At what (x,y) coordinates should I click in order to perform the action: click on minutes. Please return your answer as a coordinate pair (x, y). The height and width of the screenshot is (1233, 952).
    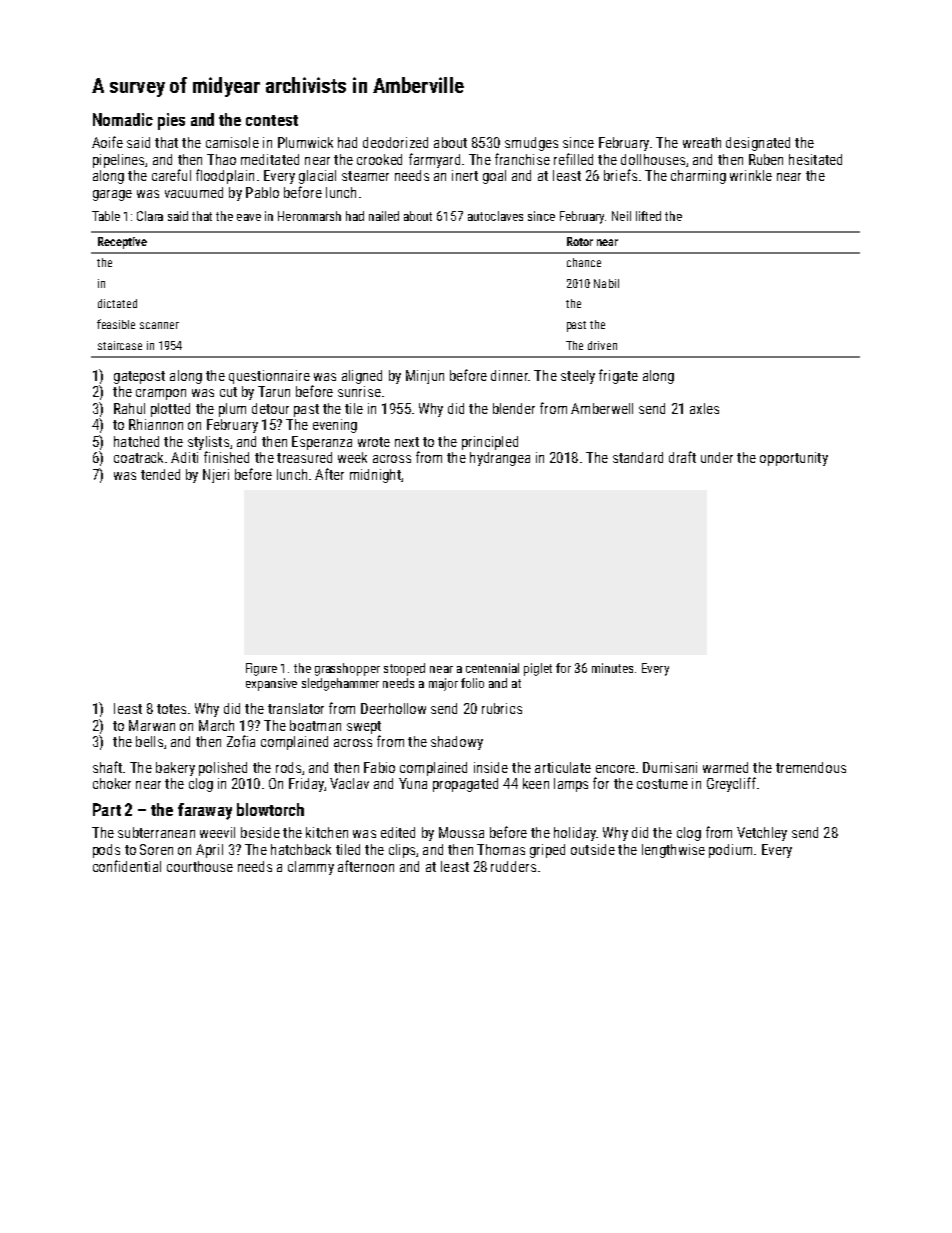
    Looking at the image, I should click on (612, 668).
